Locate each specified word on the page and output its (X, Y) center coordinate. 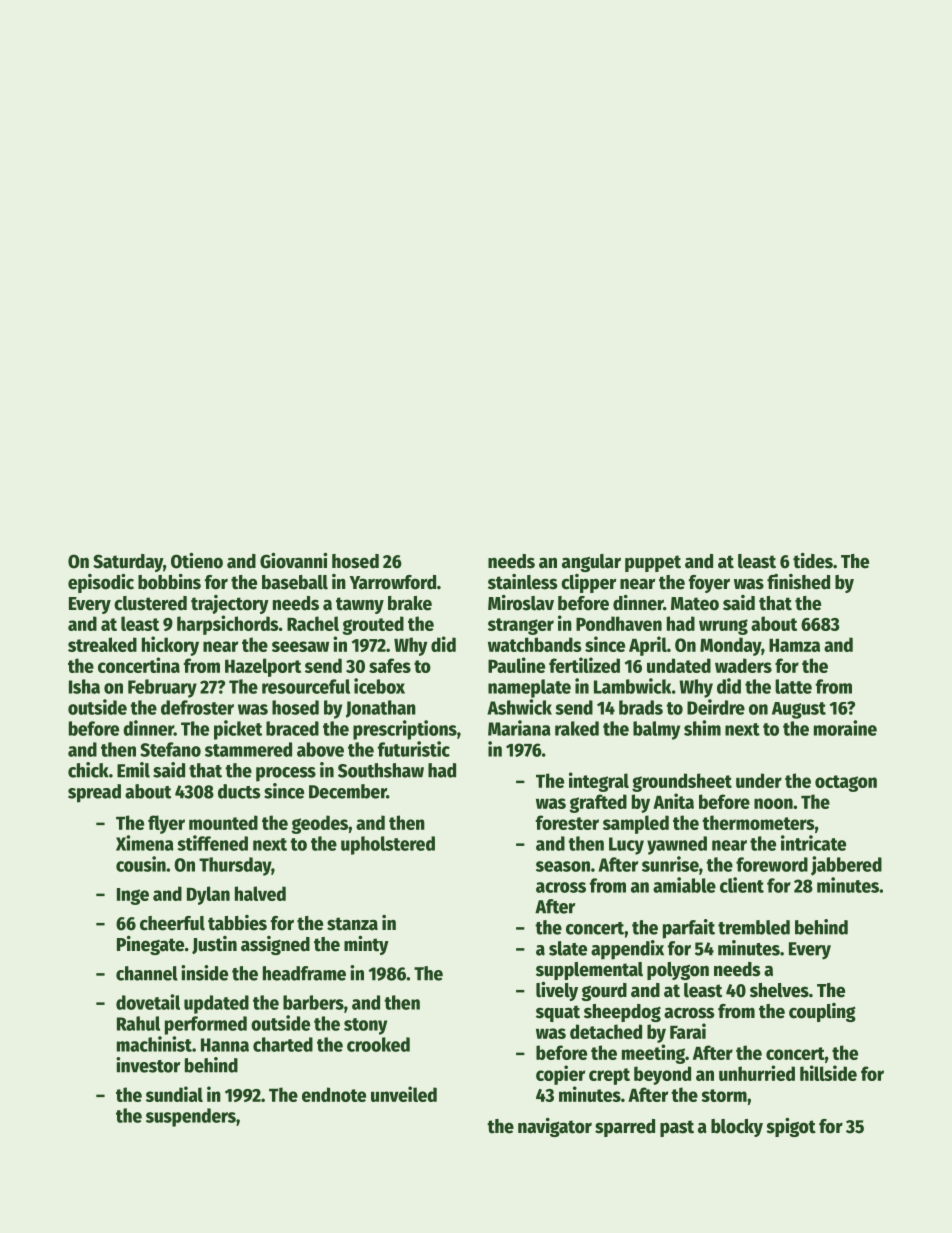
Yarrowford (392, 582)
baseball (295, 582)
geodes (320, 824)
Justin (214, 945)
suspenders (191, 1117)
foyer (709, 584)
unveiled (404, 1094)
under (759, 780)
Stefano (170, 749)
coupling (822, 1012)
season (563, 866)
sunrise (670, 864)
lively (557, 991)
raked (577, 728)
